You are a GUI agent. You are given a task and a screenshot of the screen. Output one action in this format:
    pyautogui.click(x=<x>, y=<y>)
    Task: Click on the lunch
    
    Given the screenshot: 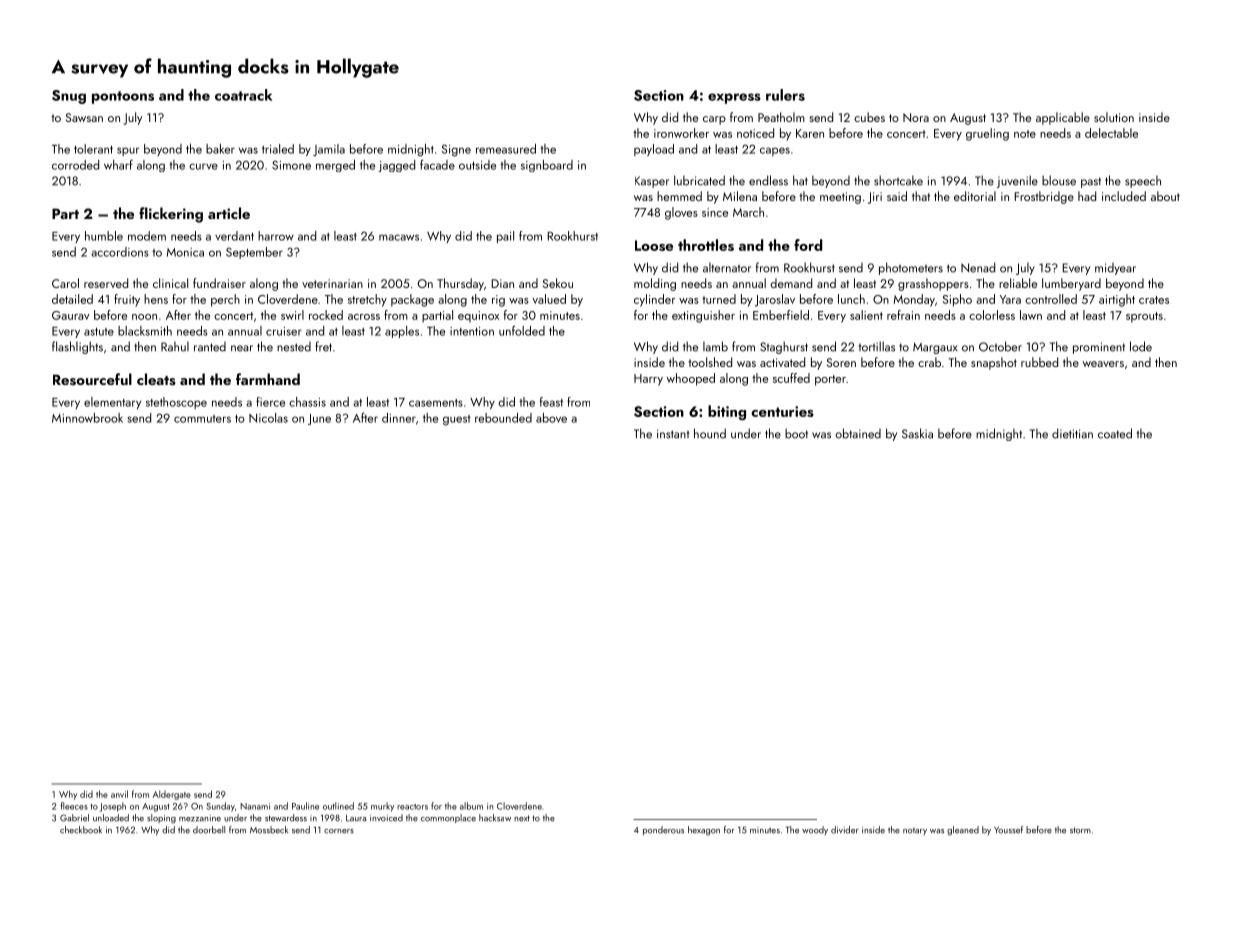 What is the action you would take?
    pyautogui.click(x=851, y=299)
